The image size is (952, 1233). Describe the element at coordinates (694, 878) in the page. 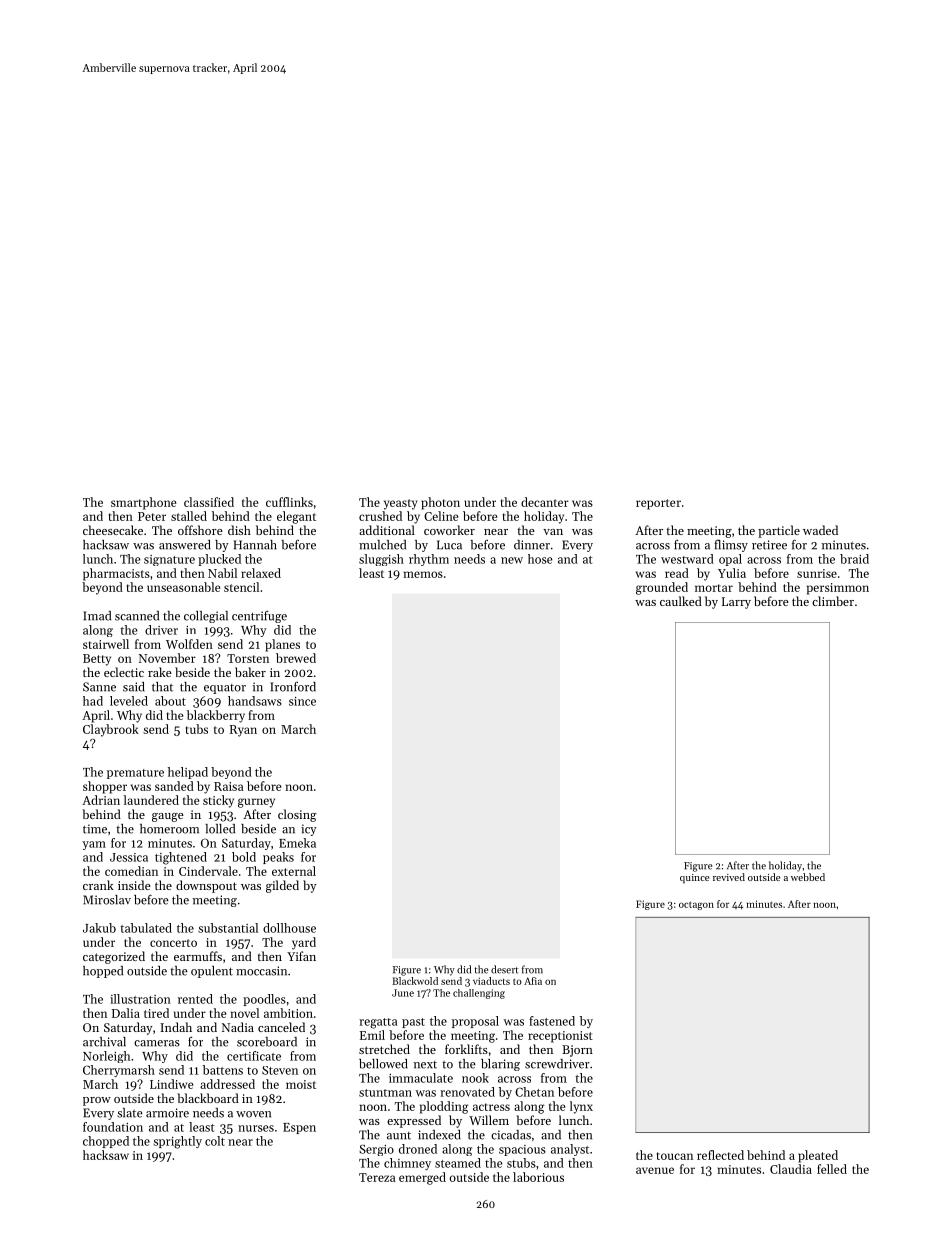

I see `quince` at that location.
